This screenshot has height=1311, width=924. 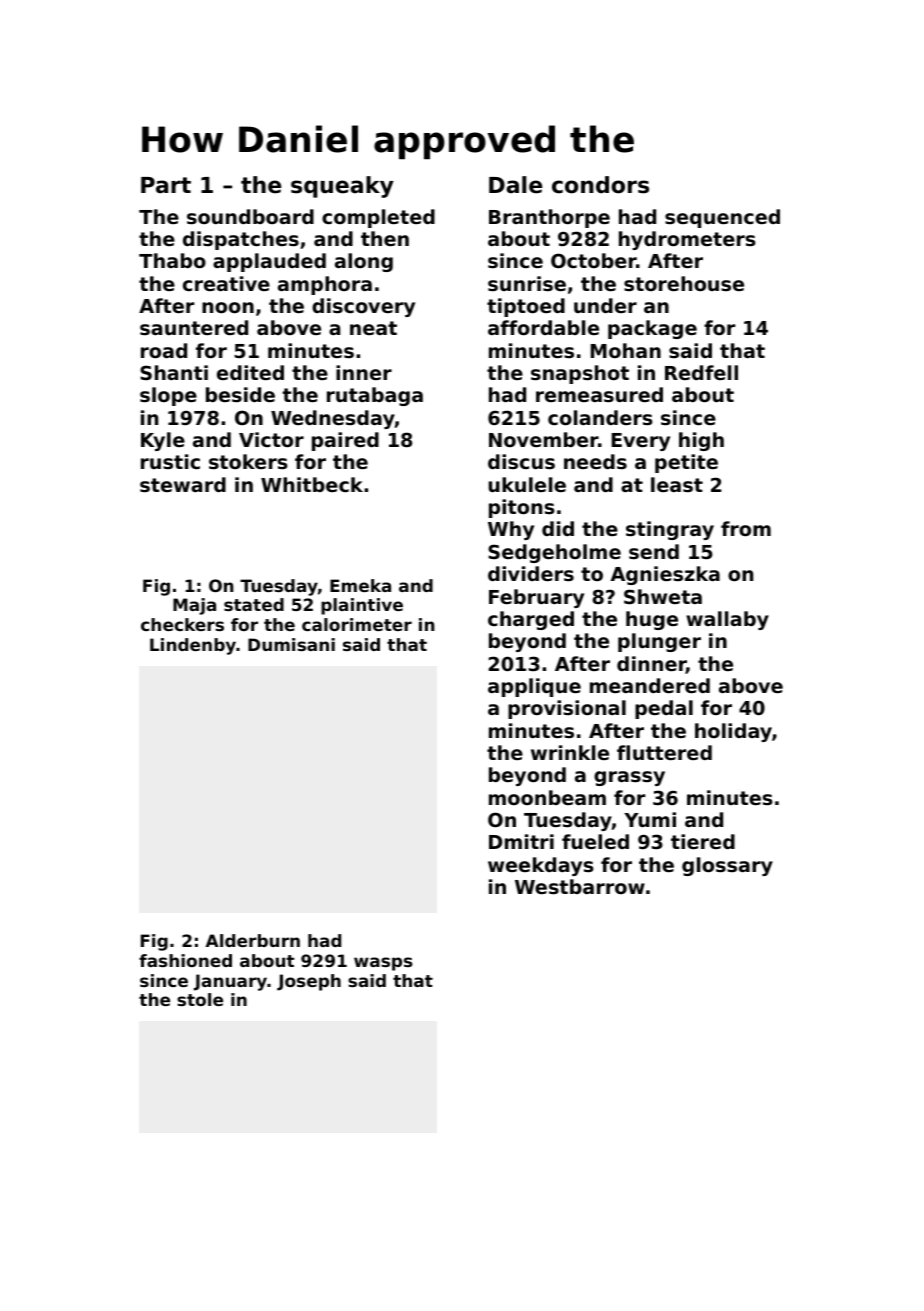 I want to click on Dale, so click(x=515, y=185).
